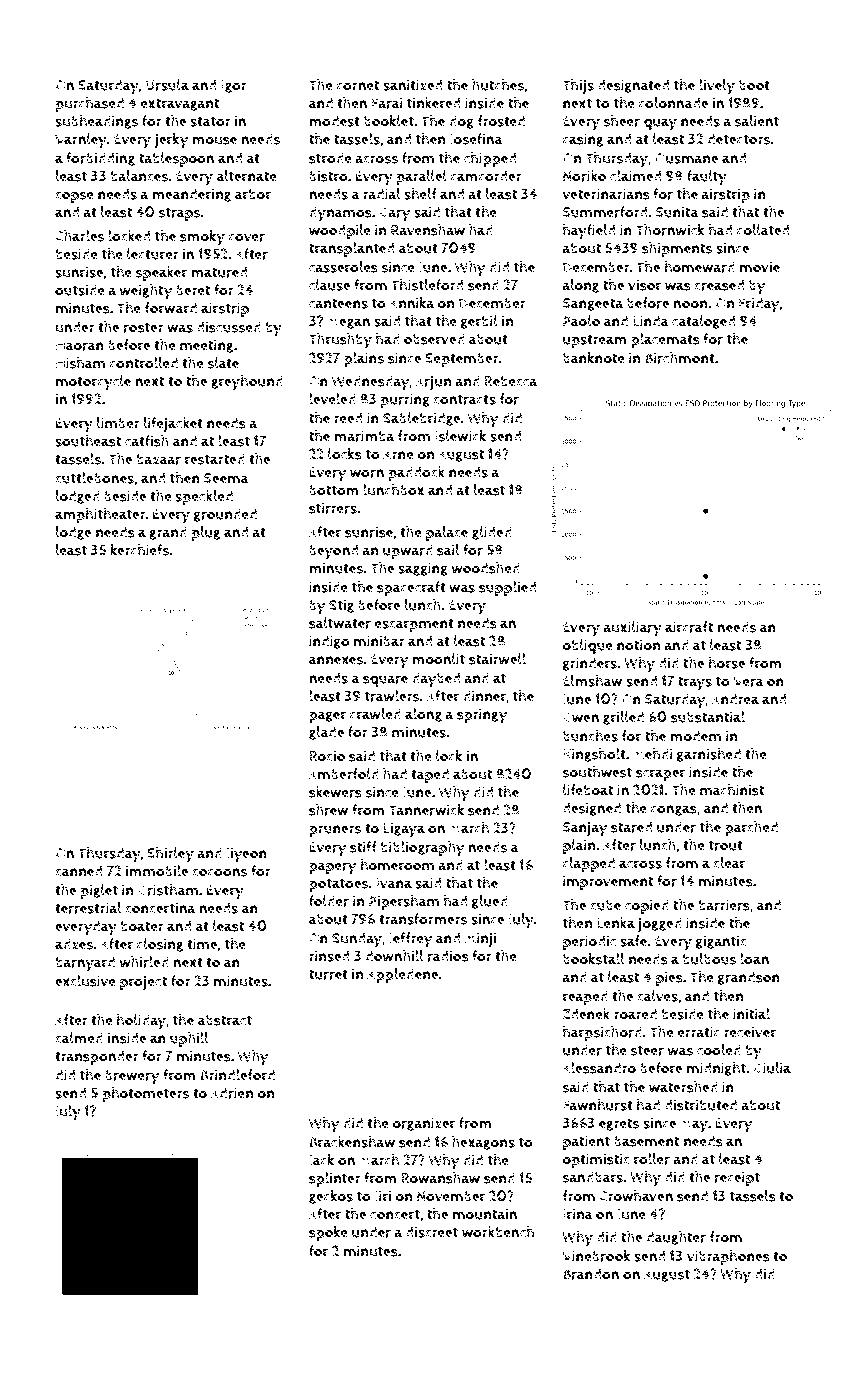 The height and width of the screenshot is (1400, 849). I want to click on photometers, so click(146, 1094).
